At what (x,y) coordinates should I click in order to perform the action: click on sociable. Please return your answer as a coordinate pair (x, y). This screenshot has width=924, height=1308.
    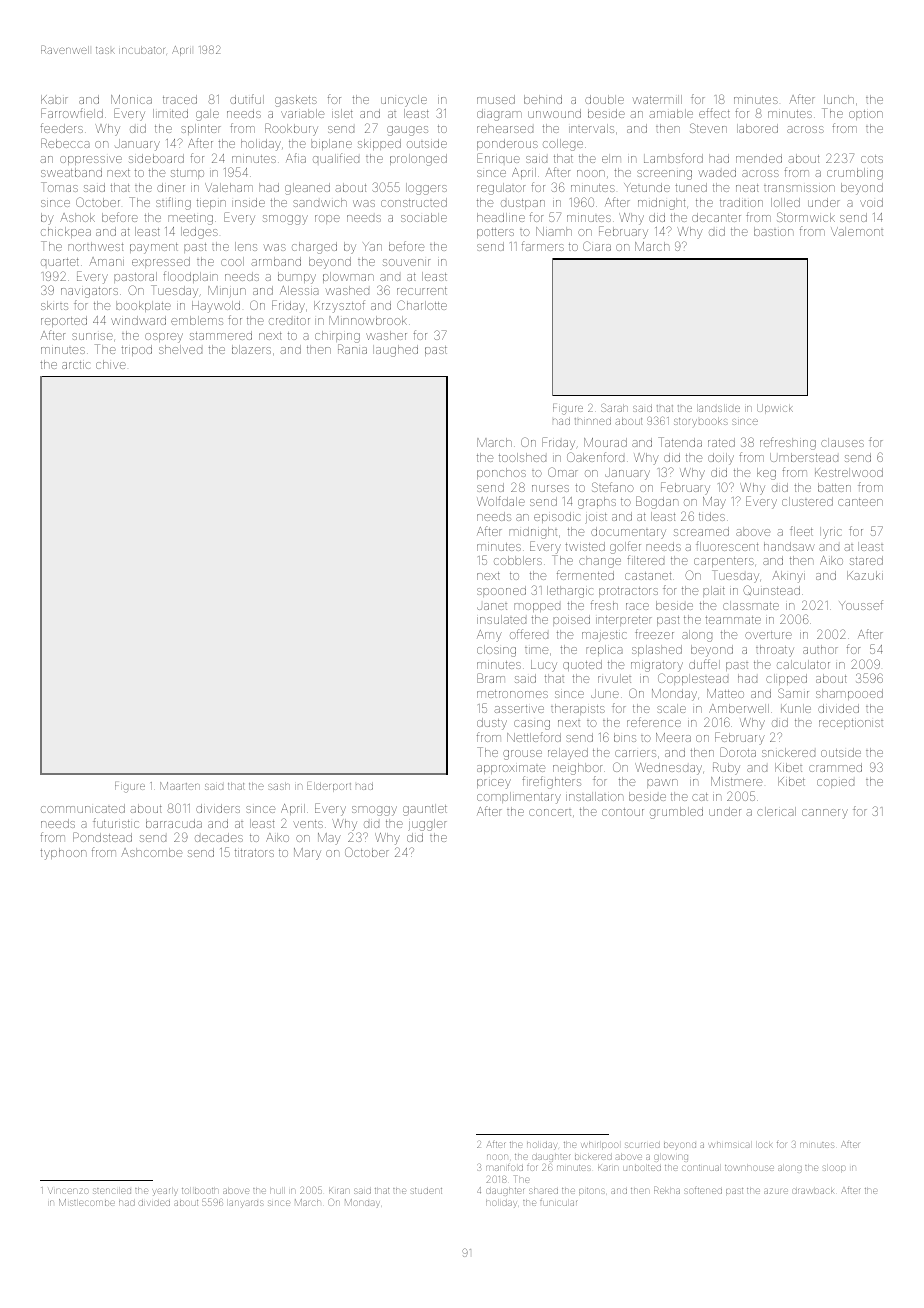
    Looking at the image, I should click on (424, 217).
